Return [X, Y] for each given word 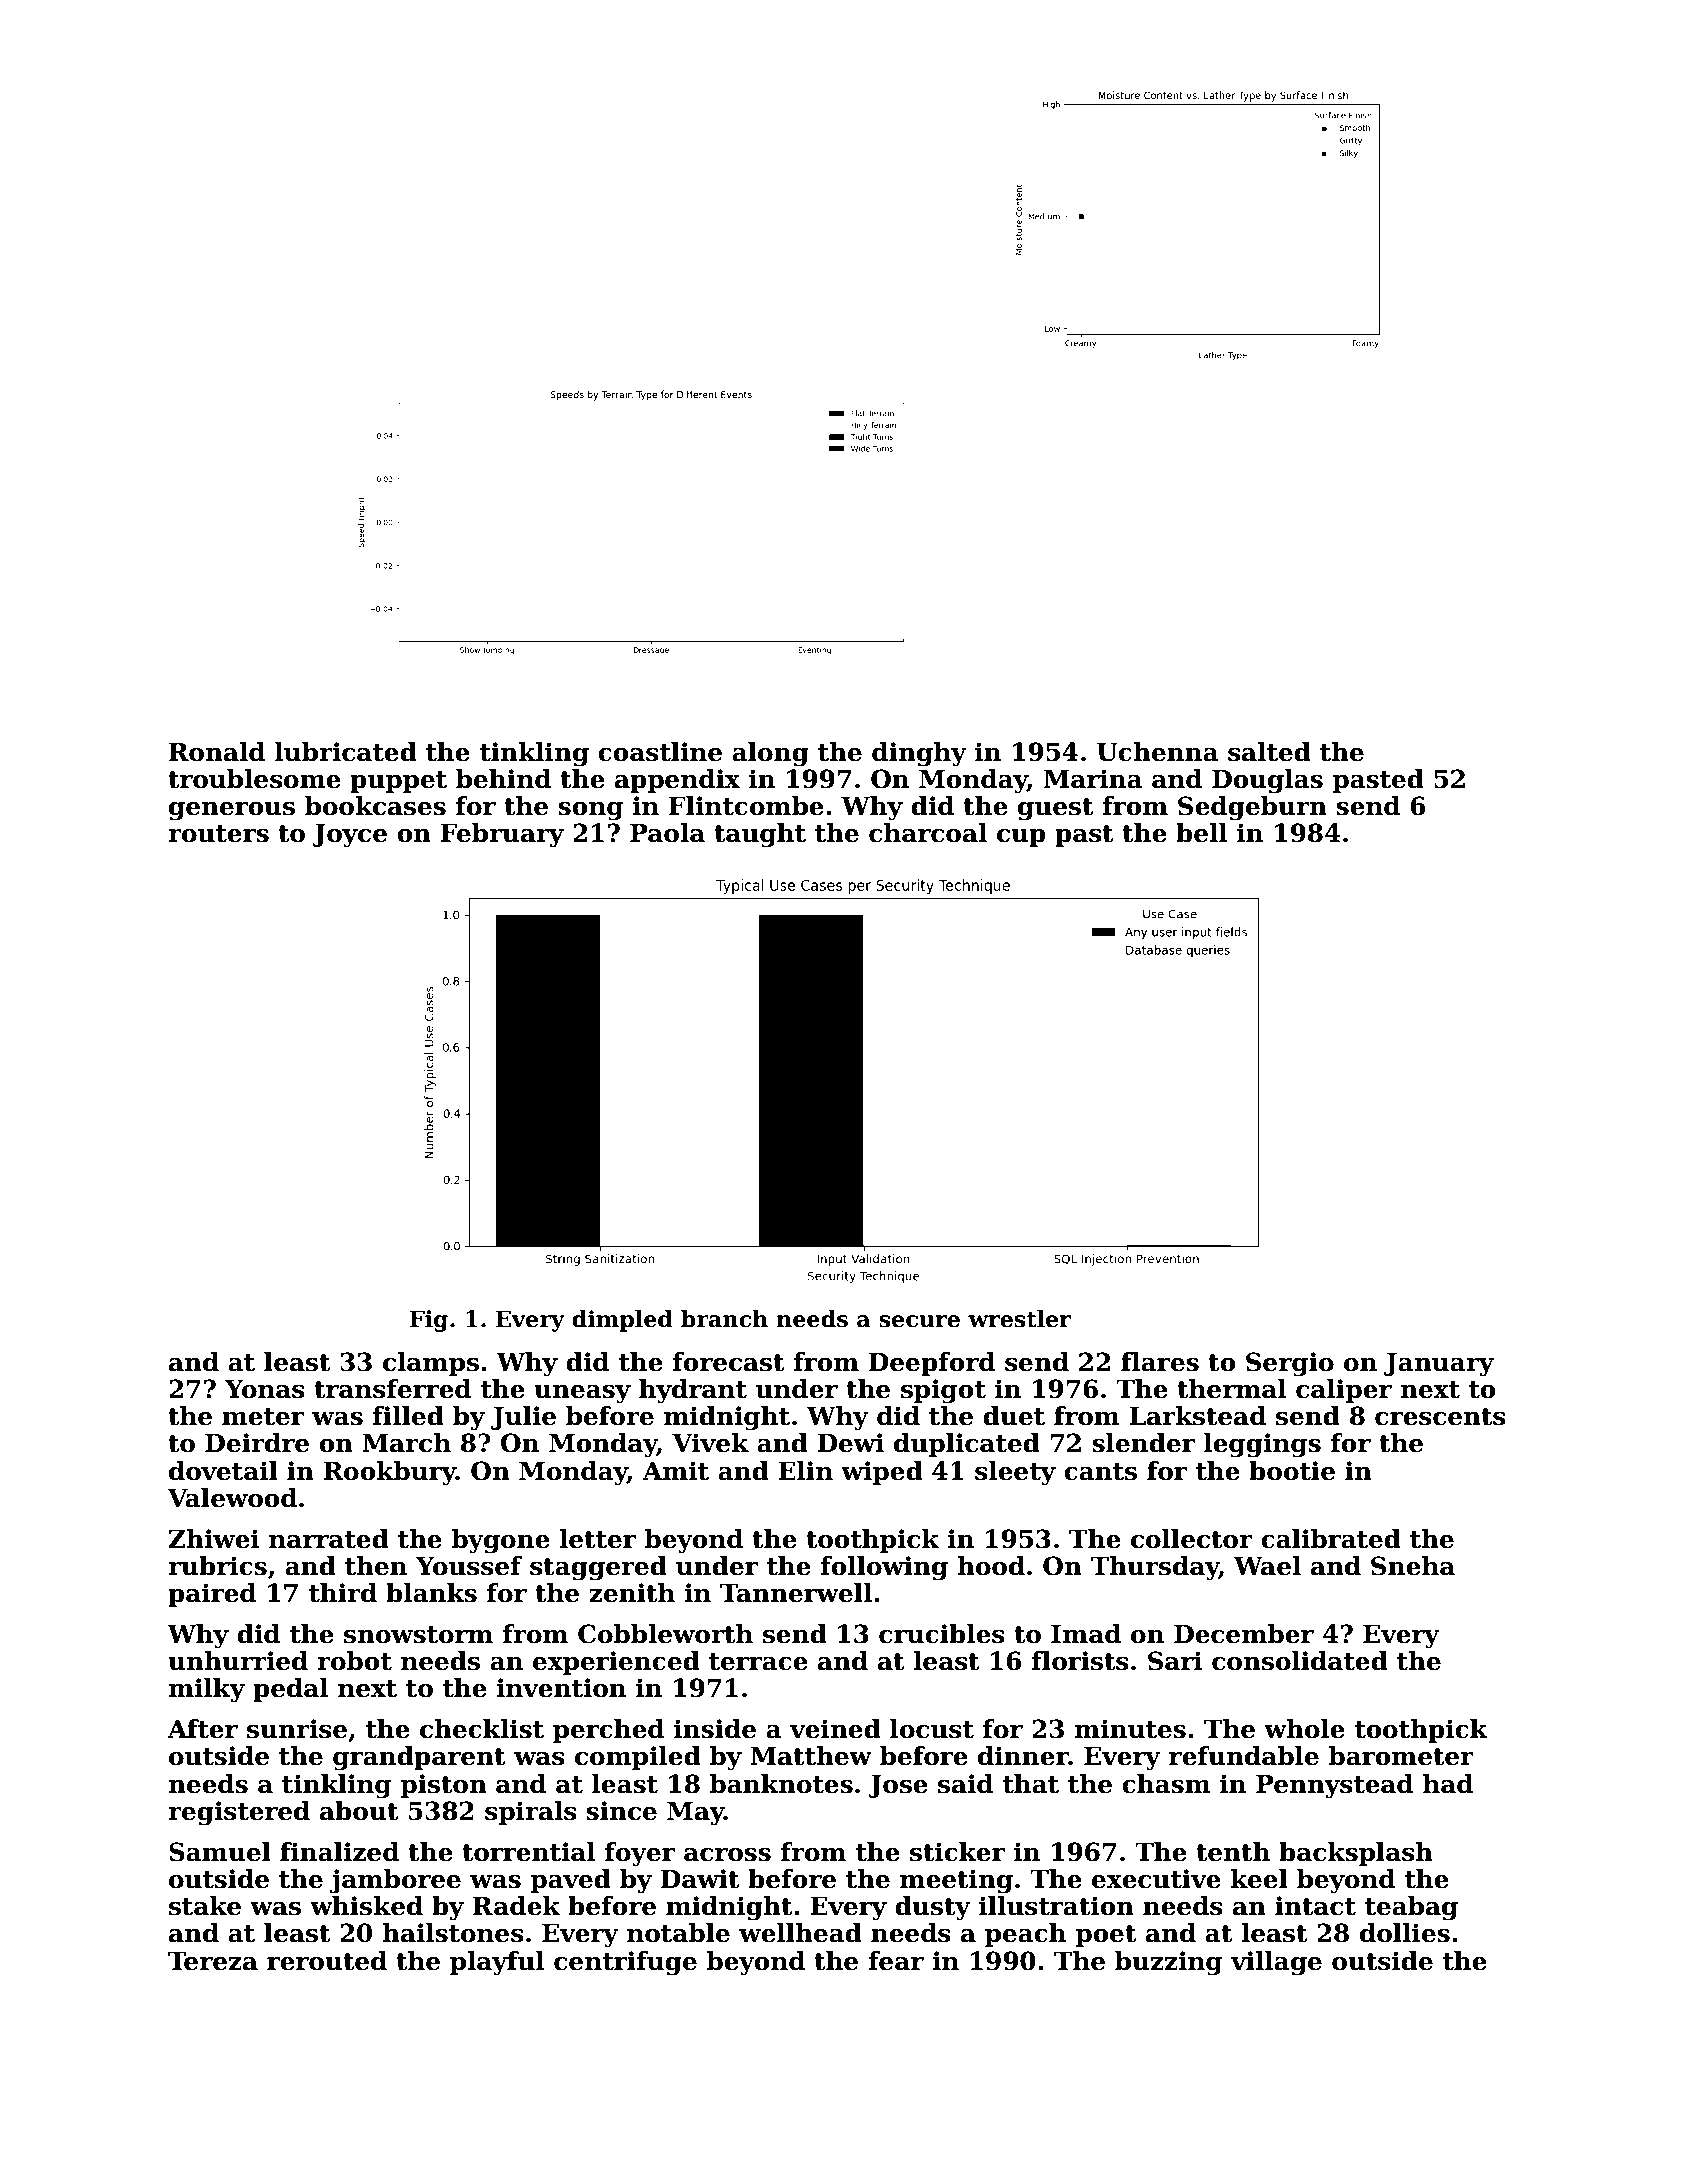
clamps [431, 1364]
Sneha [1413, 1566]
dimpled [622, 1321]
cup [1021, 838]
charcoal [928, 833]
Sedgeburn [1252, 808]
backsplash [1356, 1854]
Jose [898, 1786]
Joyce [350, 836]
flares [1160, 1362]
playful [497, 1963]
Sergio [1290, 1364]
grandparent [419, 1758]
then [376, 1566]
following [884, 1568]
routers [218, 834]
